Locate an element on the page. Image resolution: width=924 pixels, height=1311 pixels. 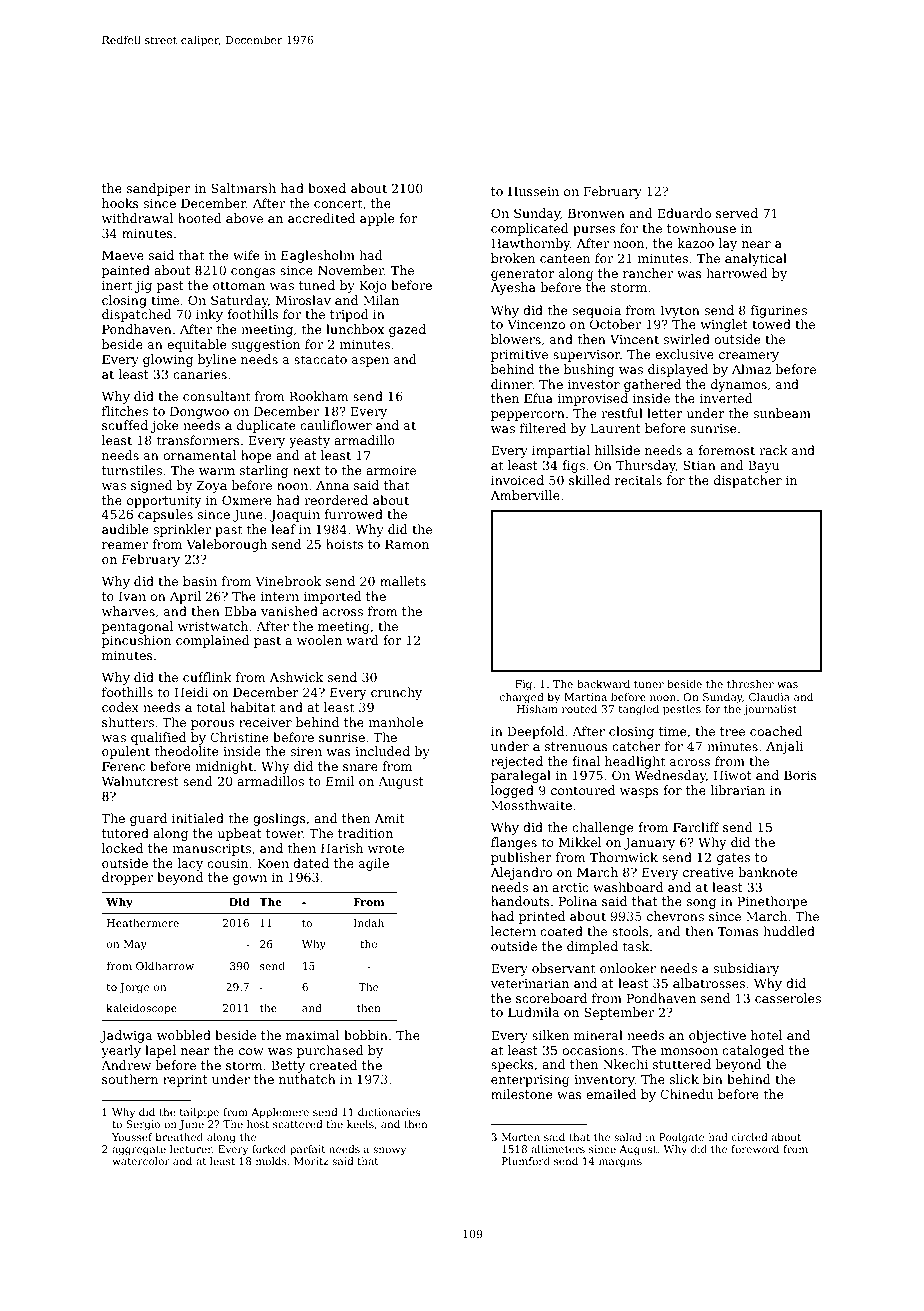
pestles is located at coordinates (682, 710).
